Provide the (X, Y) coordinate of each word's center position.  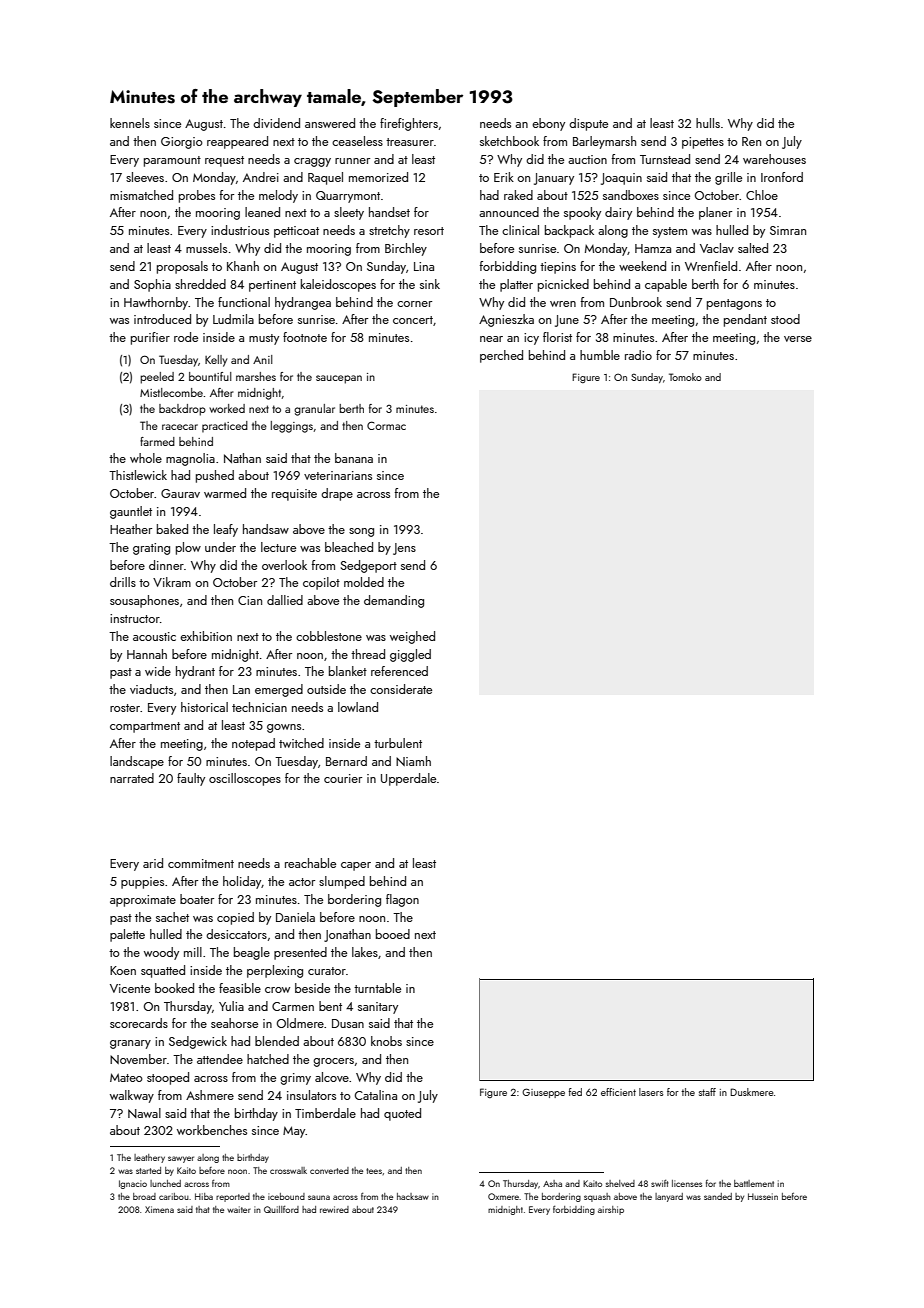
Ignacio (133, 1184)
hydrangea (303, 303)
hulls (708, 123)
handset (389, 212)
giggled (410, 655)
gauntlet (131, 512)
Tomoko (685, 377)
